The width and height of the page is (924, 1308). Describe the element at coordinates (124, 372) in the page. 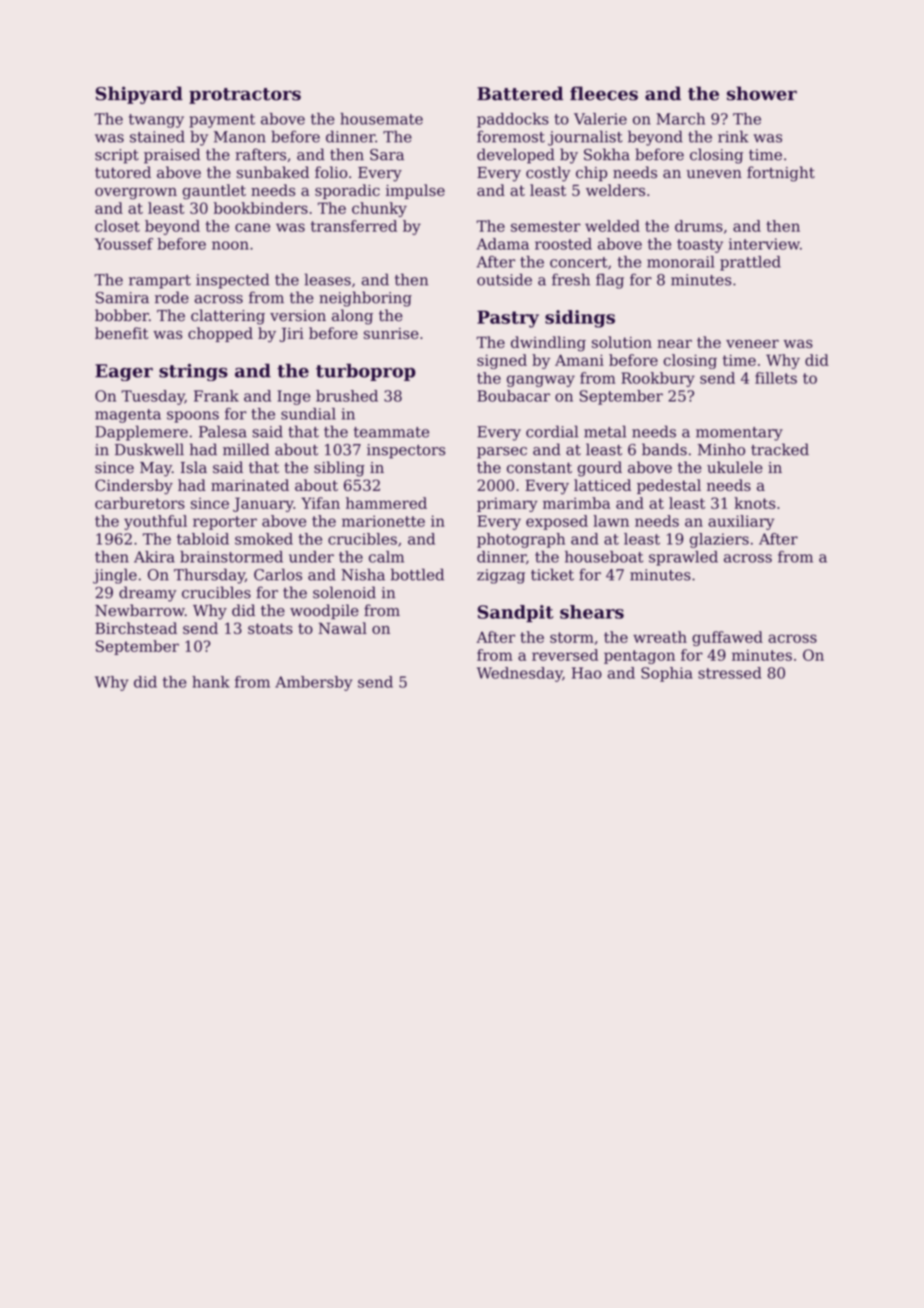

I see `Eager` at that location.
